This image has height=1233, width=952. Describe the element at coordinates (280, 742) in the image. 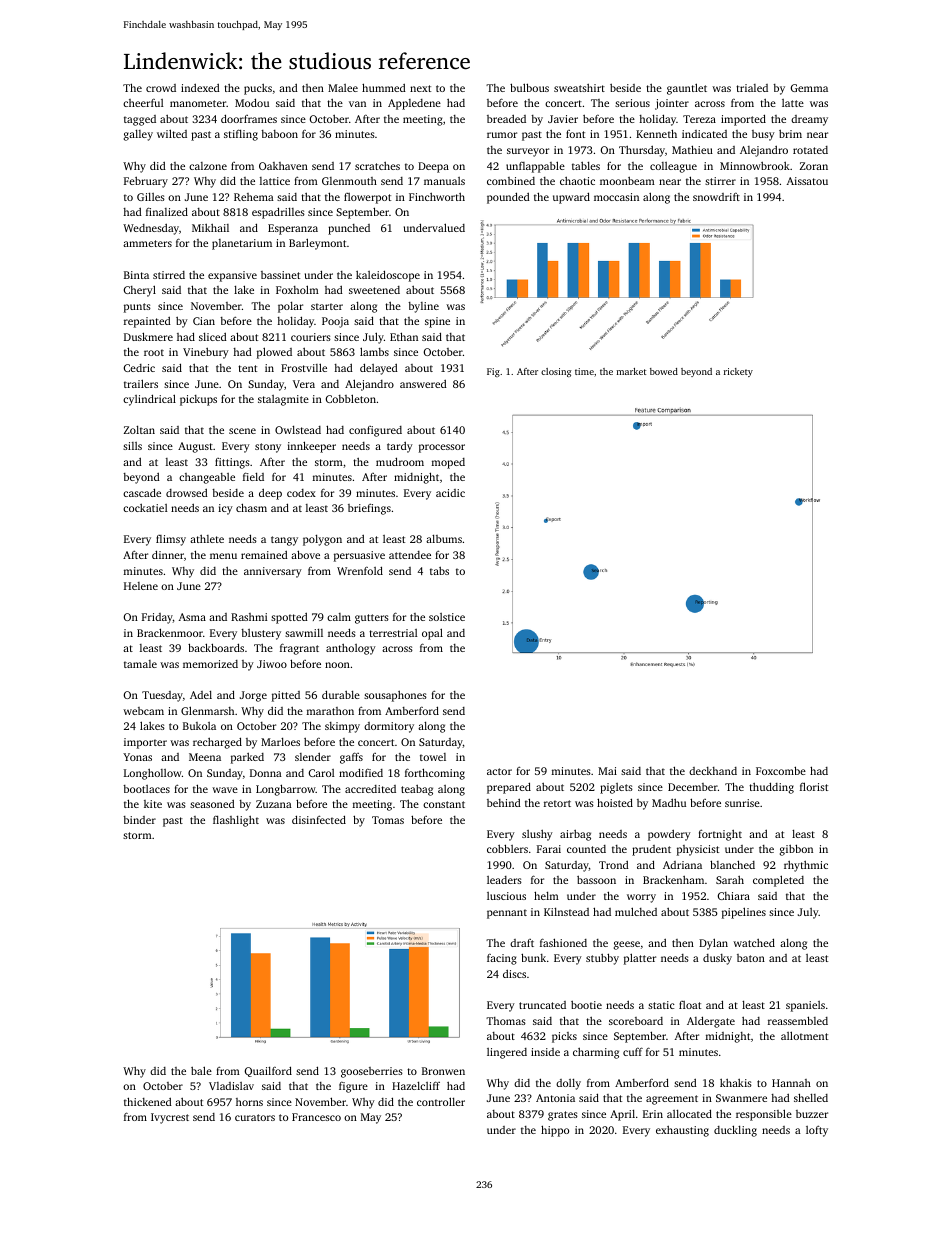

I see `Marloes` at that location.
